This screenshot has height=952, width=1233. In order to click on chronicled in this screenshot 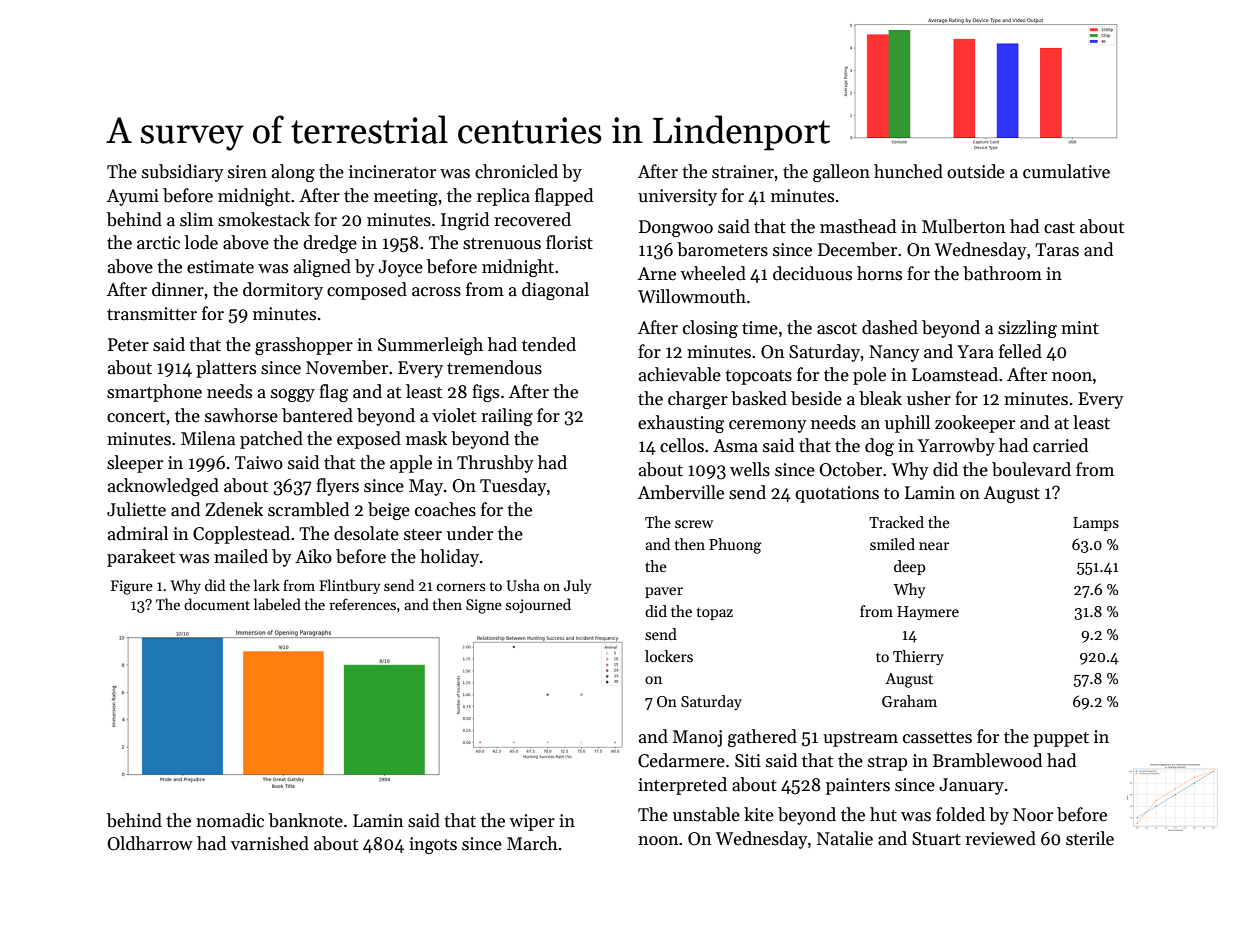, I will do `click(516, 171)`.
